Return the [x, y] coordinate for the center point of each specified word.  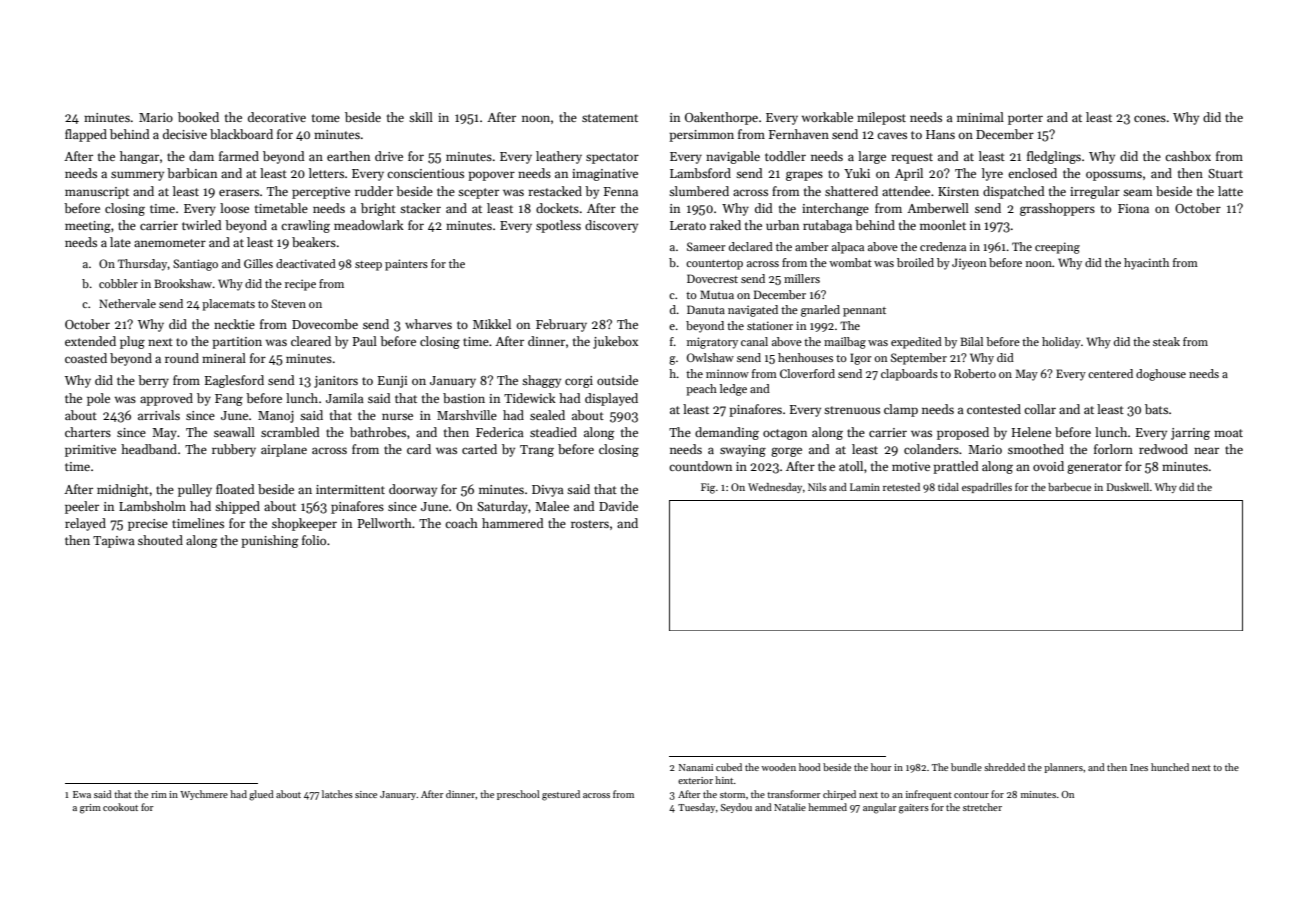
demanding [727, 433]
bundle [966, 767]
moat [1228, 433]
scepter [478, 193]
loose [234, 208]
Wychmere [204, 795]
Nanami [696, 767]
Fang [229, 400]
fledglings [1054, 157]
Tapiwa [114, 542]
